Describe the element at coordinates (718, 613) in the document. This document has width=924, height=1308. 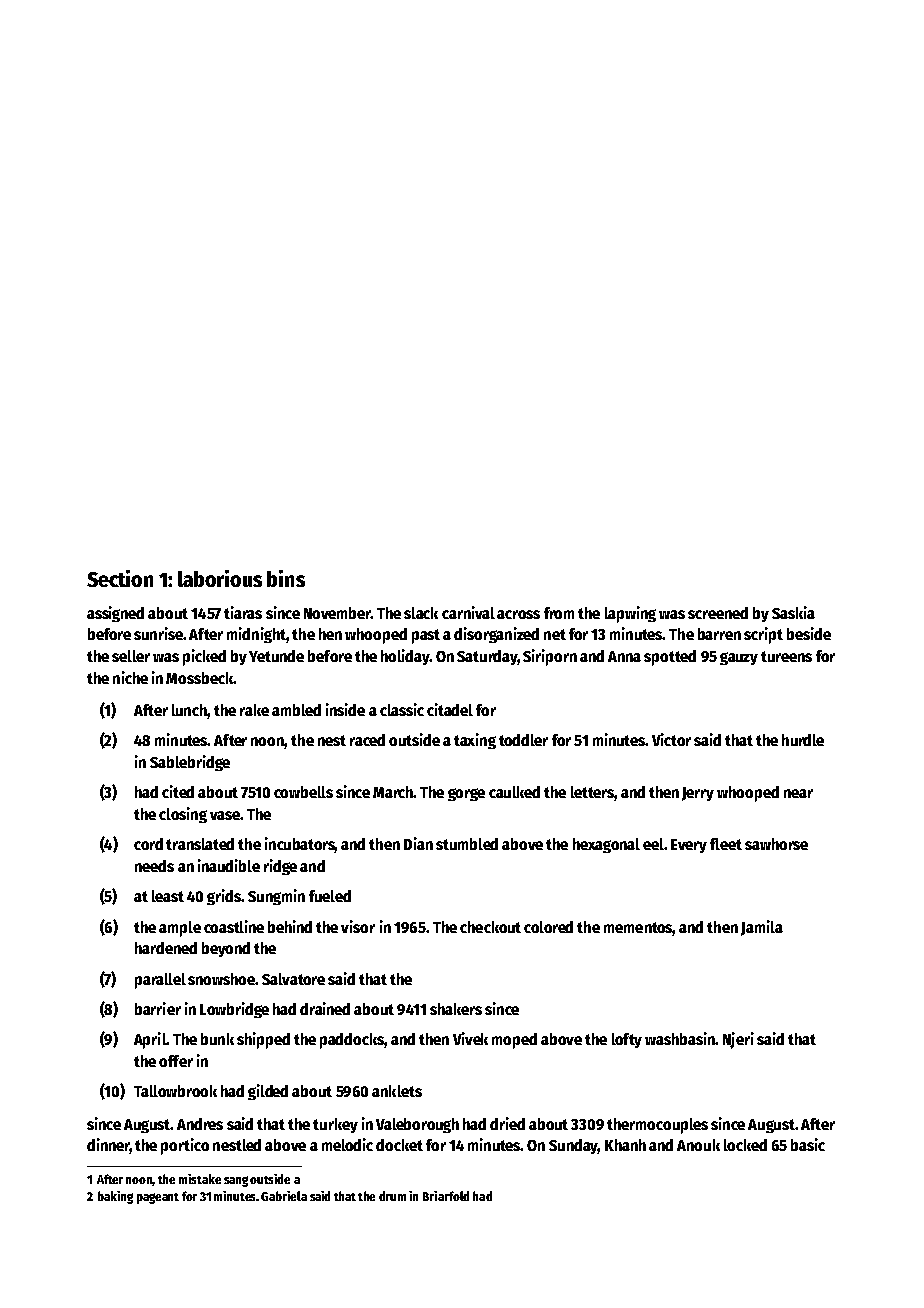
I see `screened` at that location.
